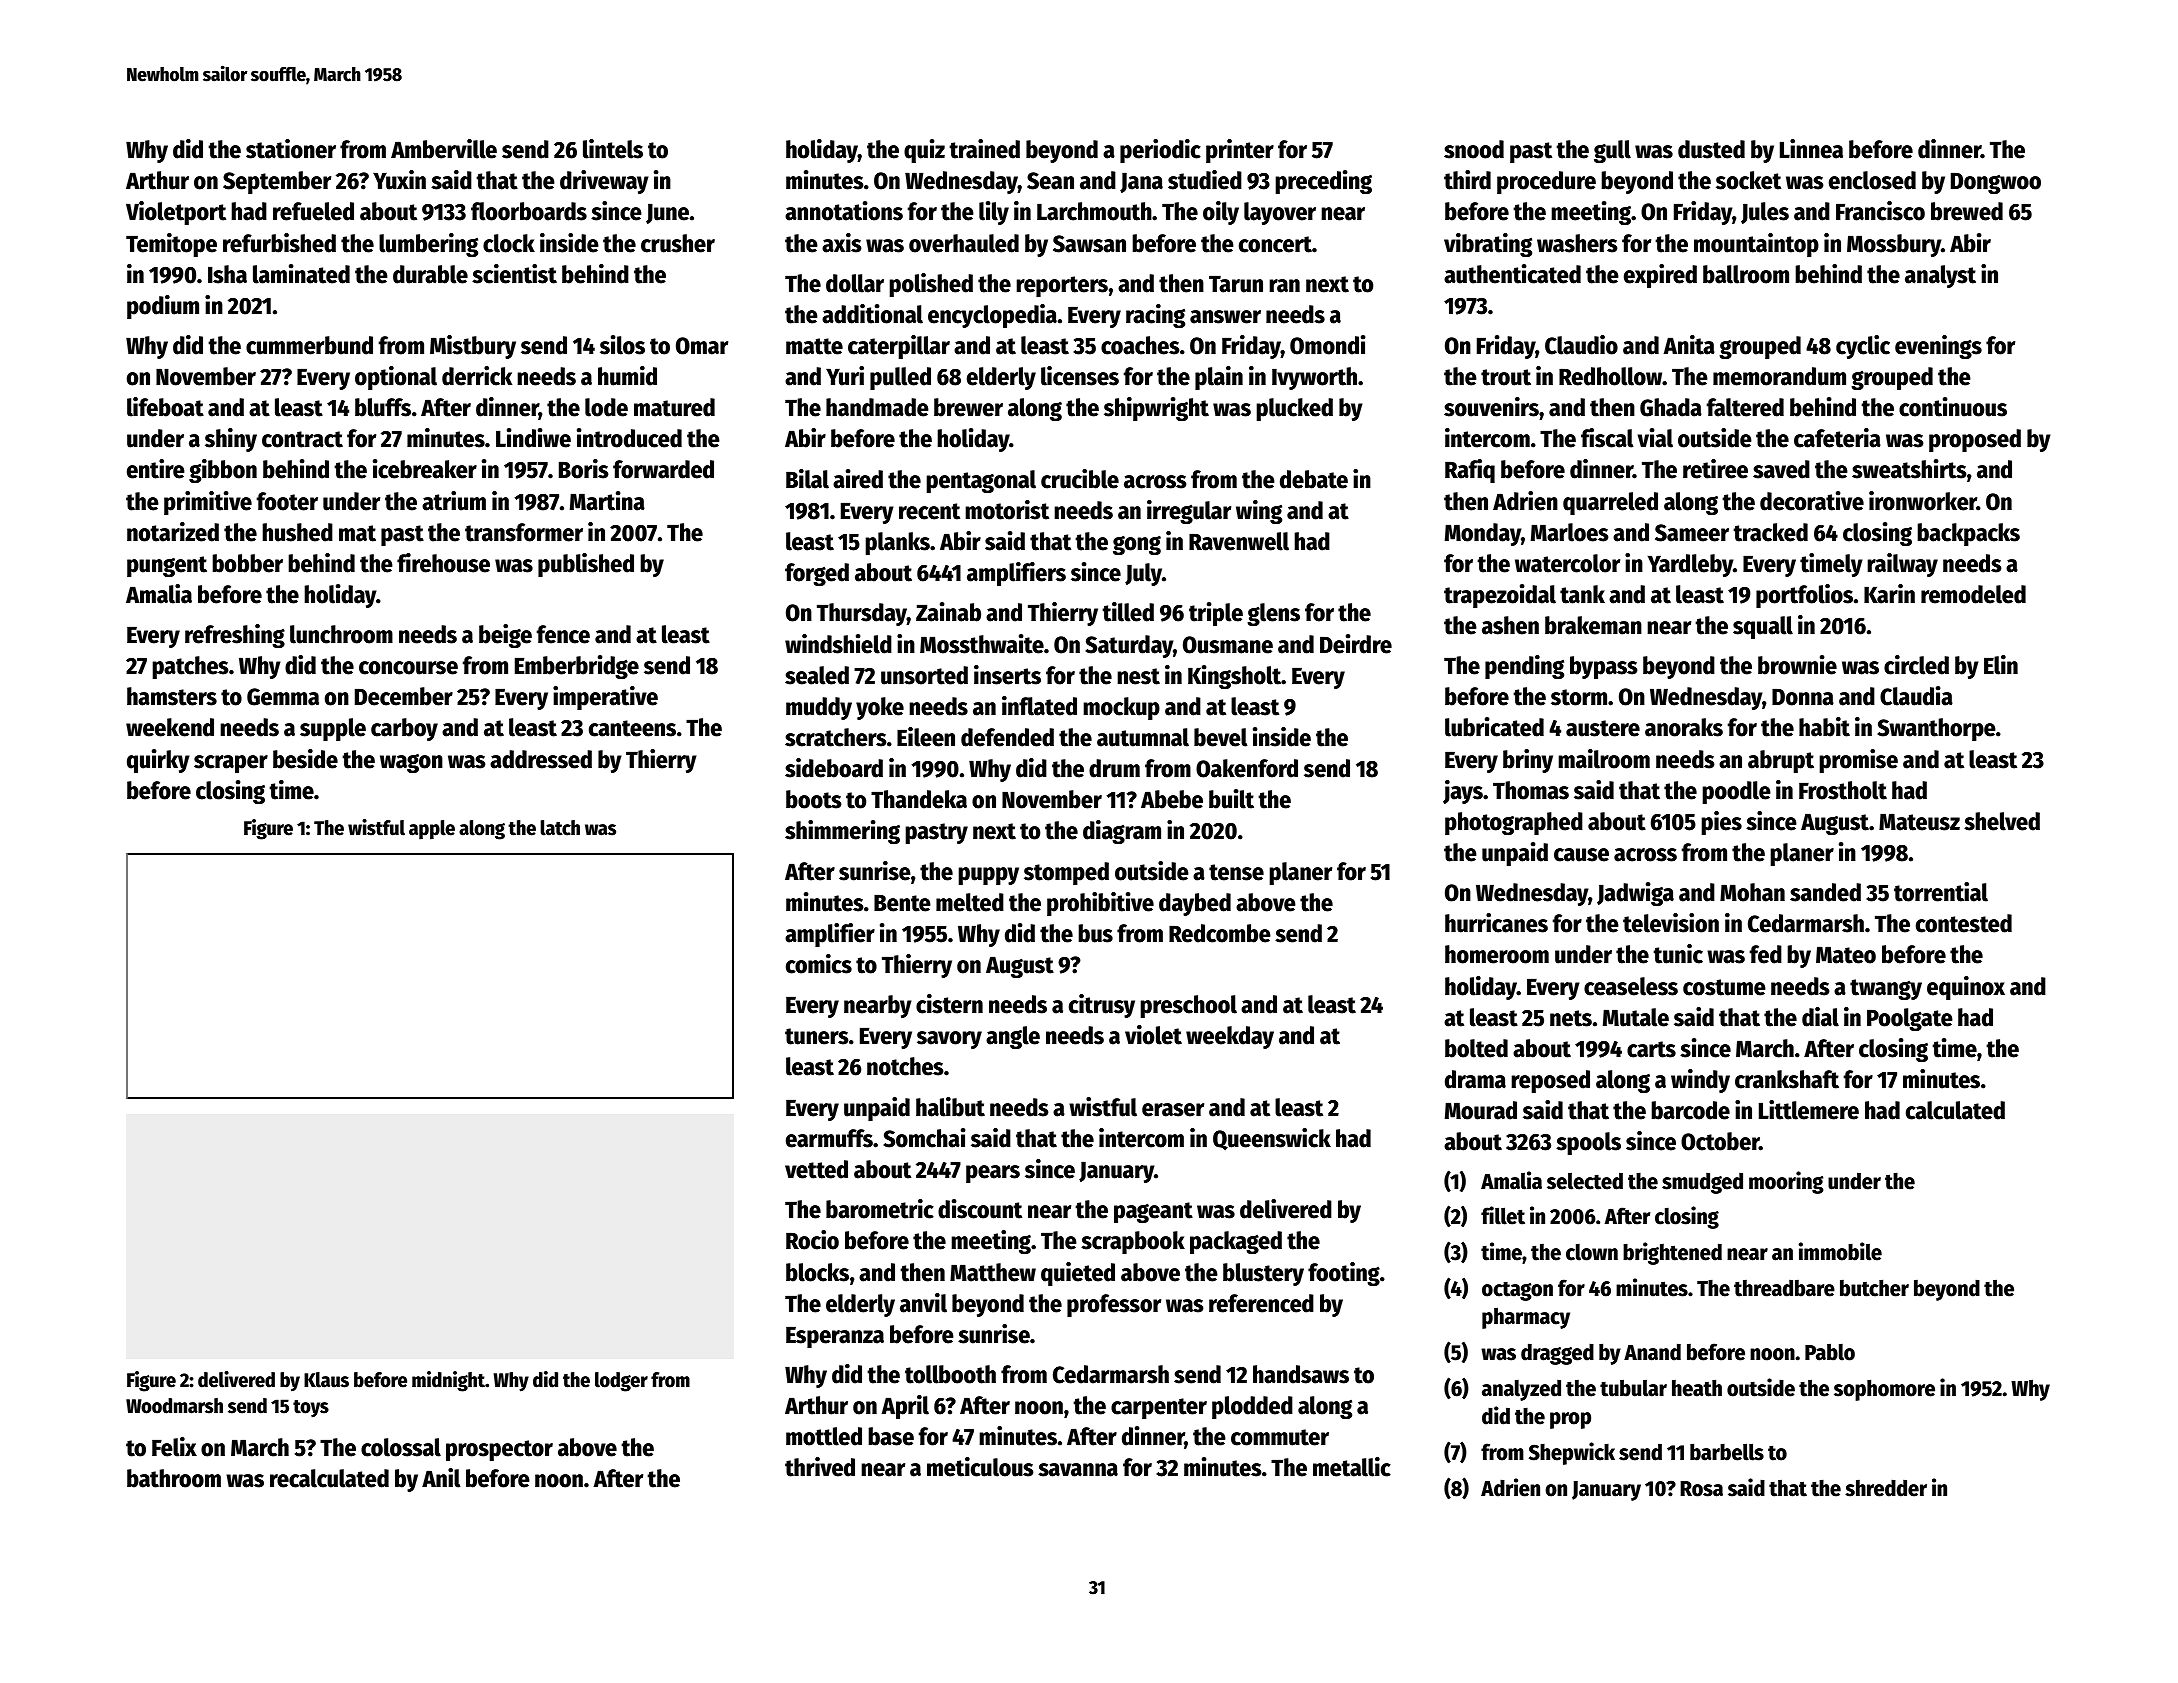  Describe the element at coordinates (835, 1337) in the screenshot. I see `Esperanza` at that location.
